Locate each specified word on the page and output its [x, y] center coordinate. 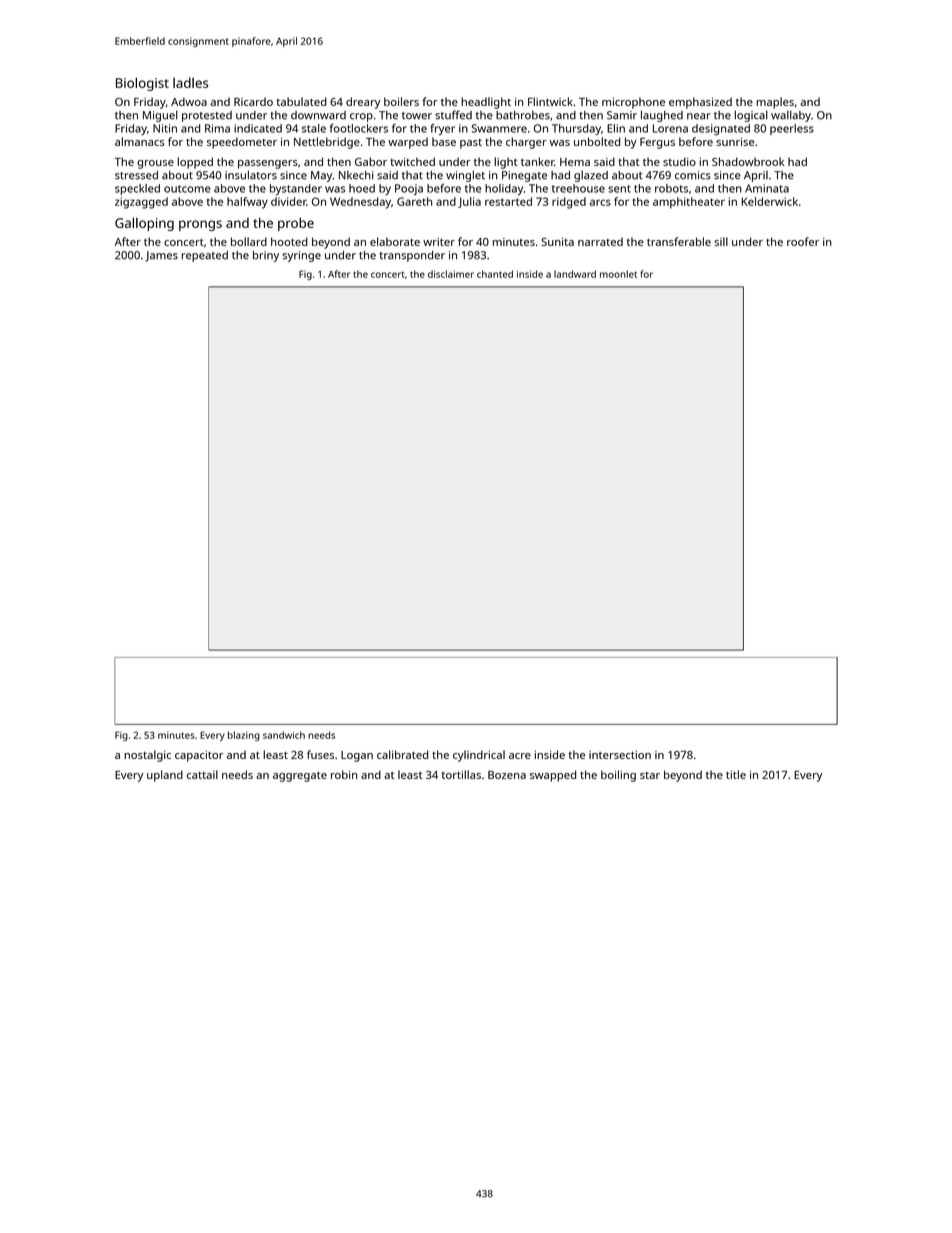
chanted [495, 274]
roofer [803, 241]
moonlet [618, 274]
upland [165, 776]
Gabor [371, 161]
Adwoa [189, 101]
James [161, 256]
